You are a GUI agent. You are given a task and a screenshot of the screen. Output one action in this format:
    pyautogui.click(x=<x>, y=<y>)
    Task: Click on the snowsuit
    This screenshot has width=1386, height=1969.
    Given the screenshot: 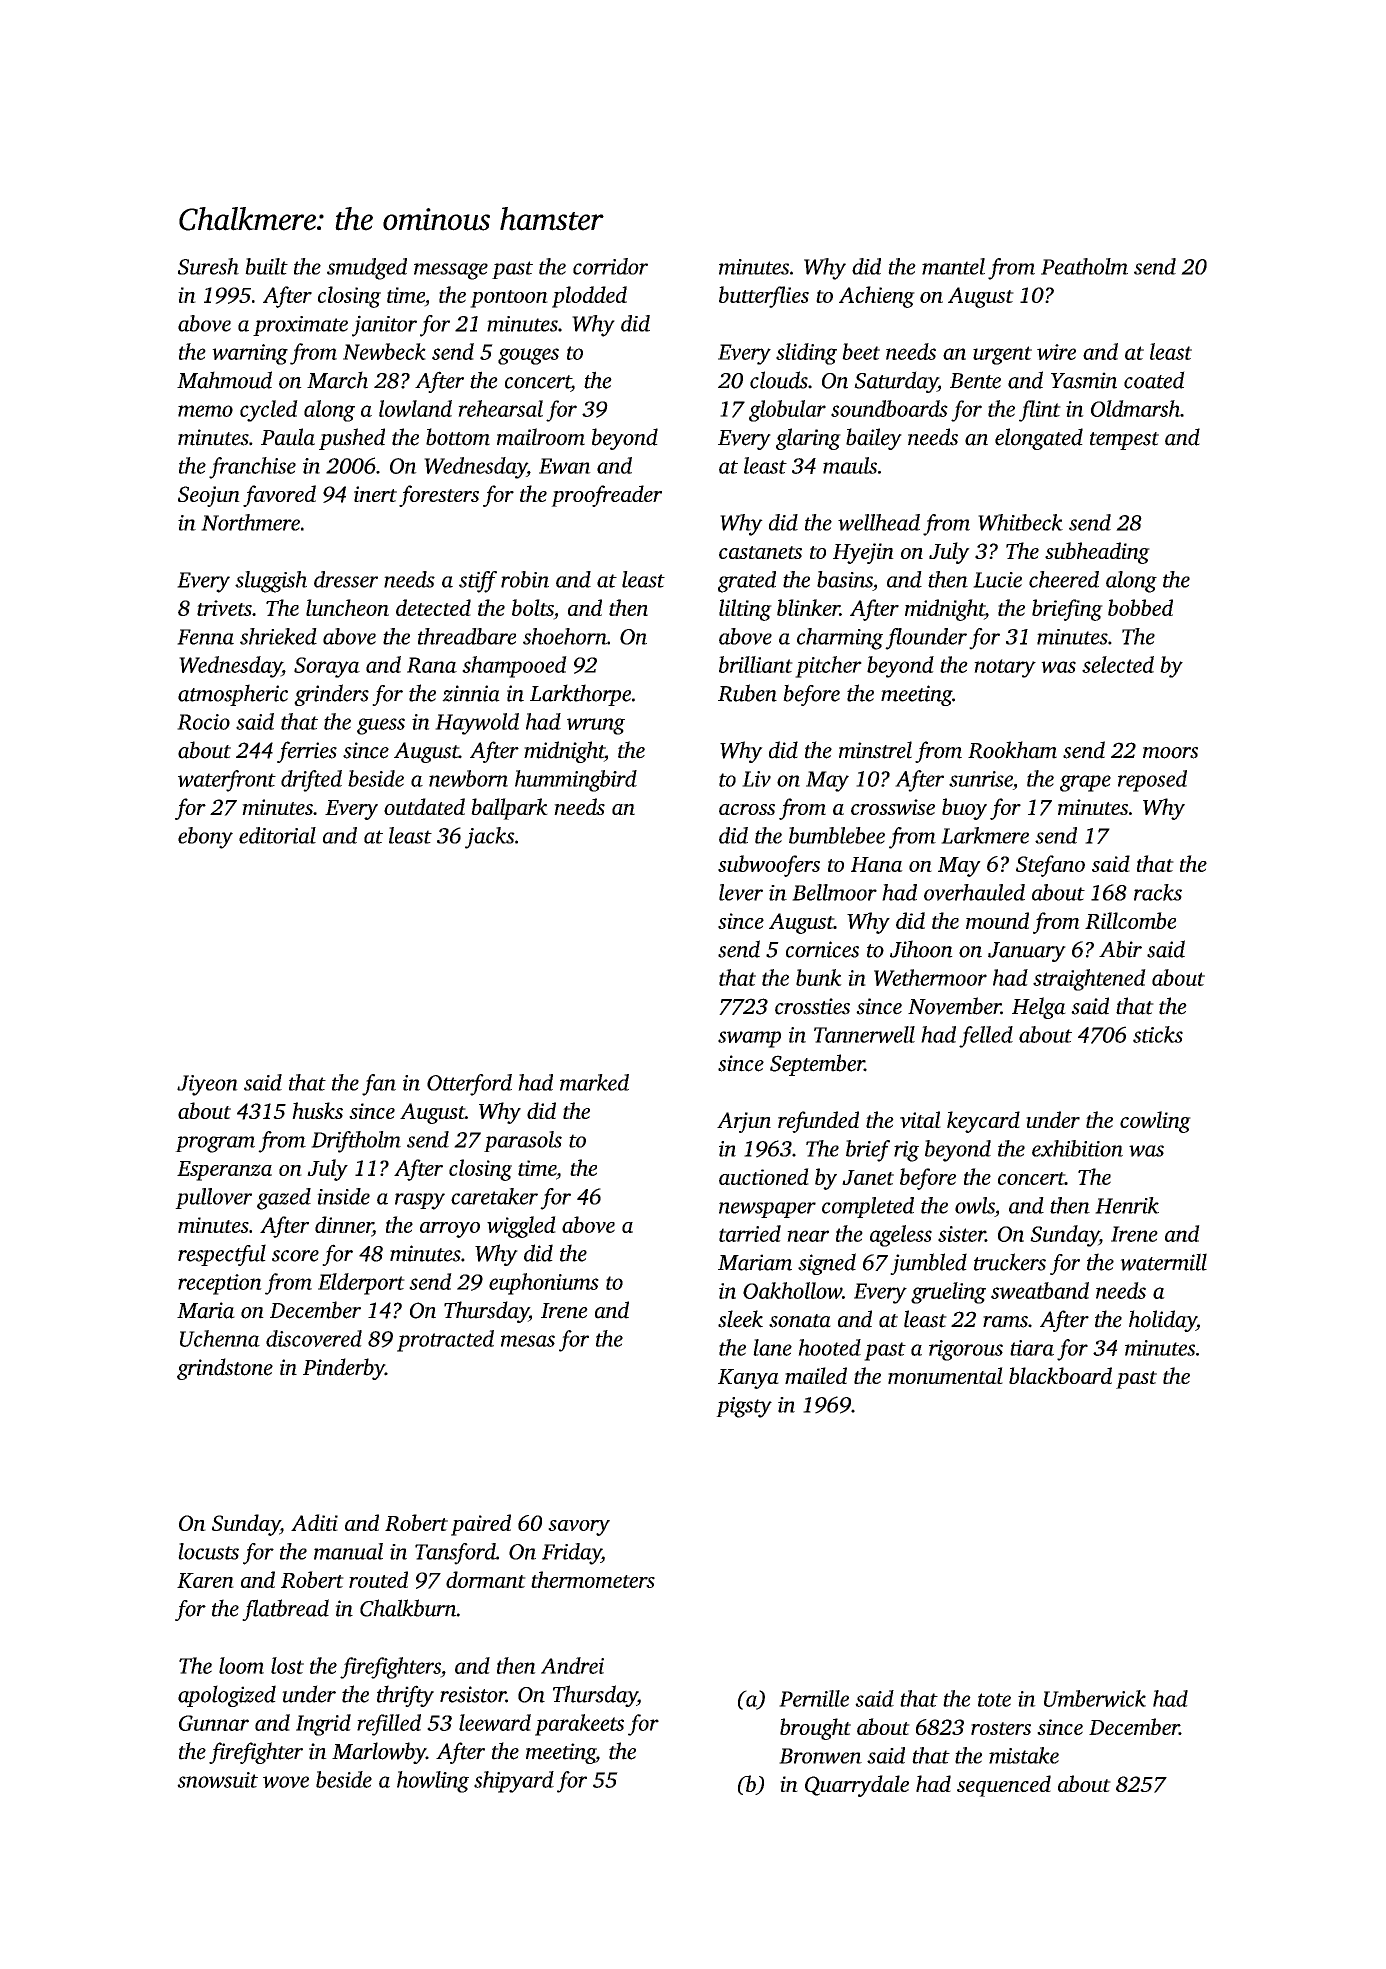 What is the action you would take?
    pyautogui.click(x=217, y=1780)
